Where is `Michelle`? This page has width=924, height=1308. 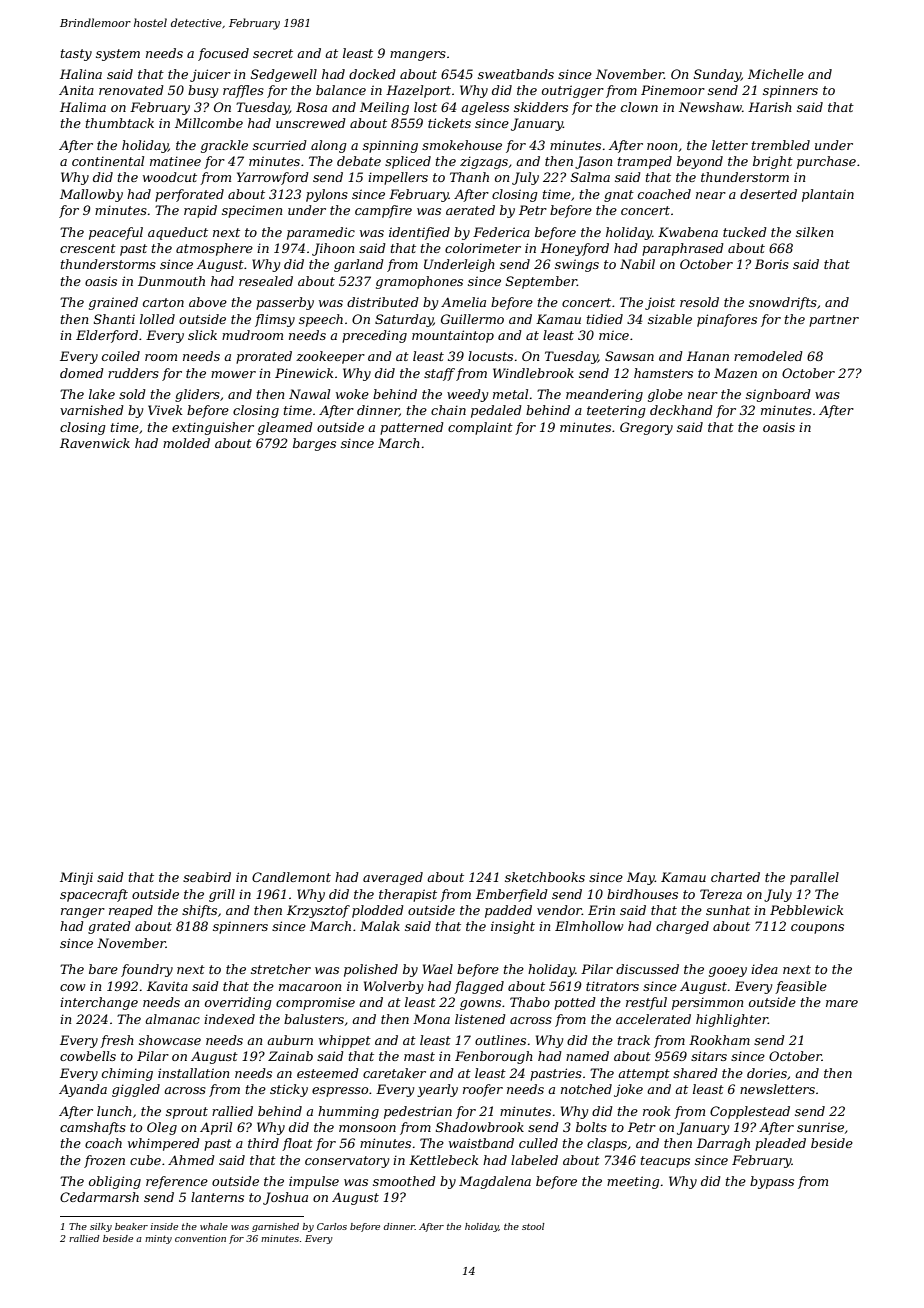
Michelle is located at coordinates (776, 74).
